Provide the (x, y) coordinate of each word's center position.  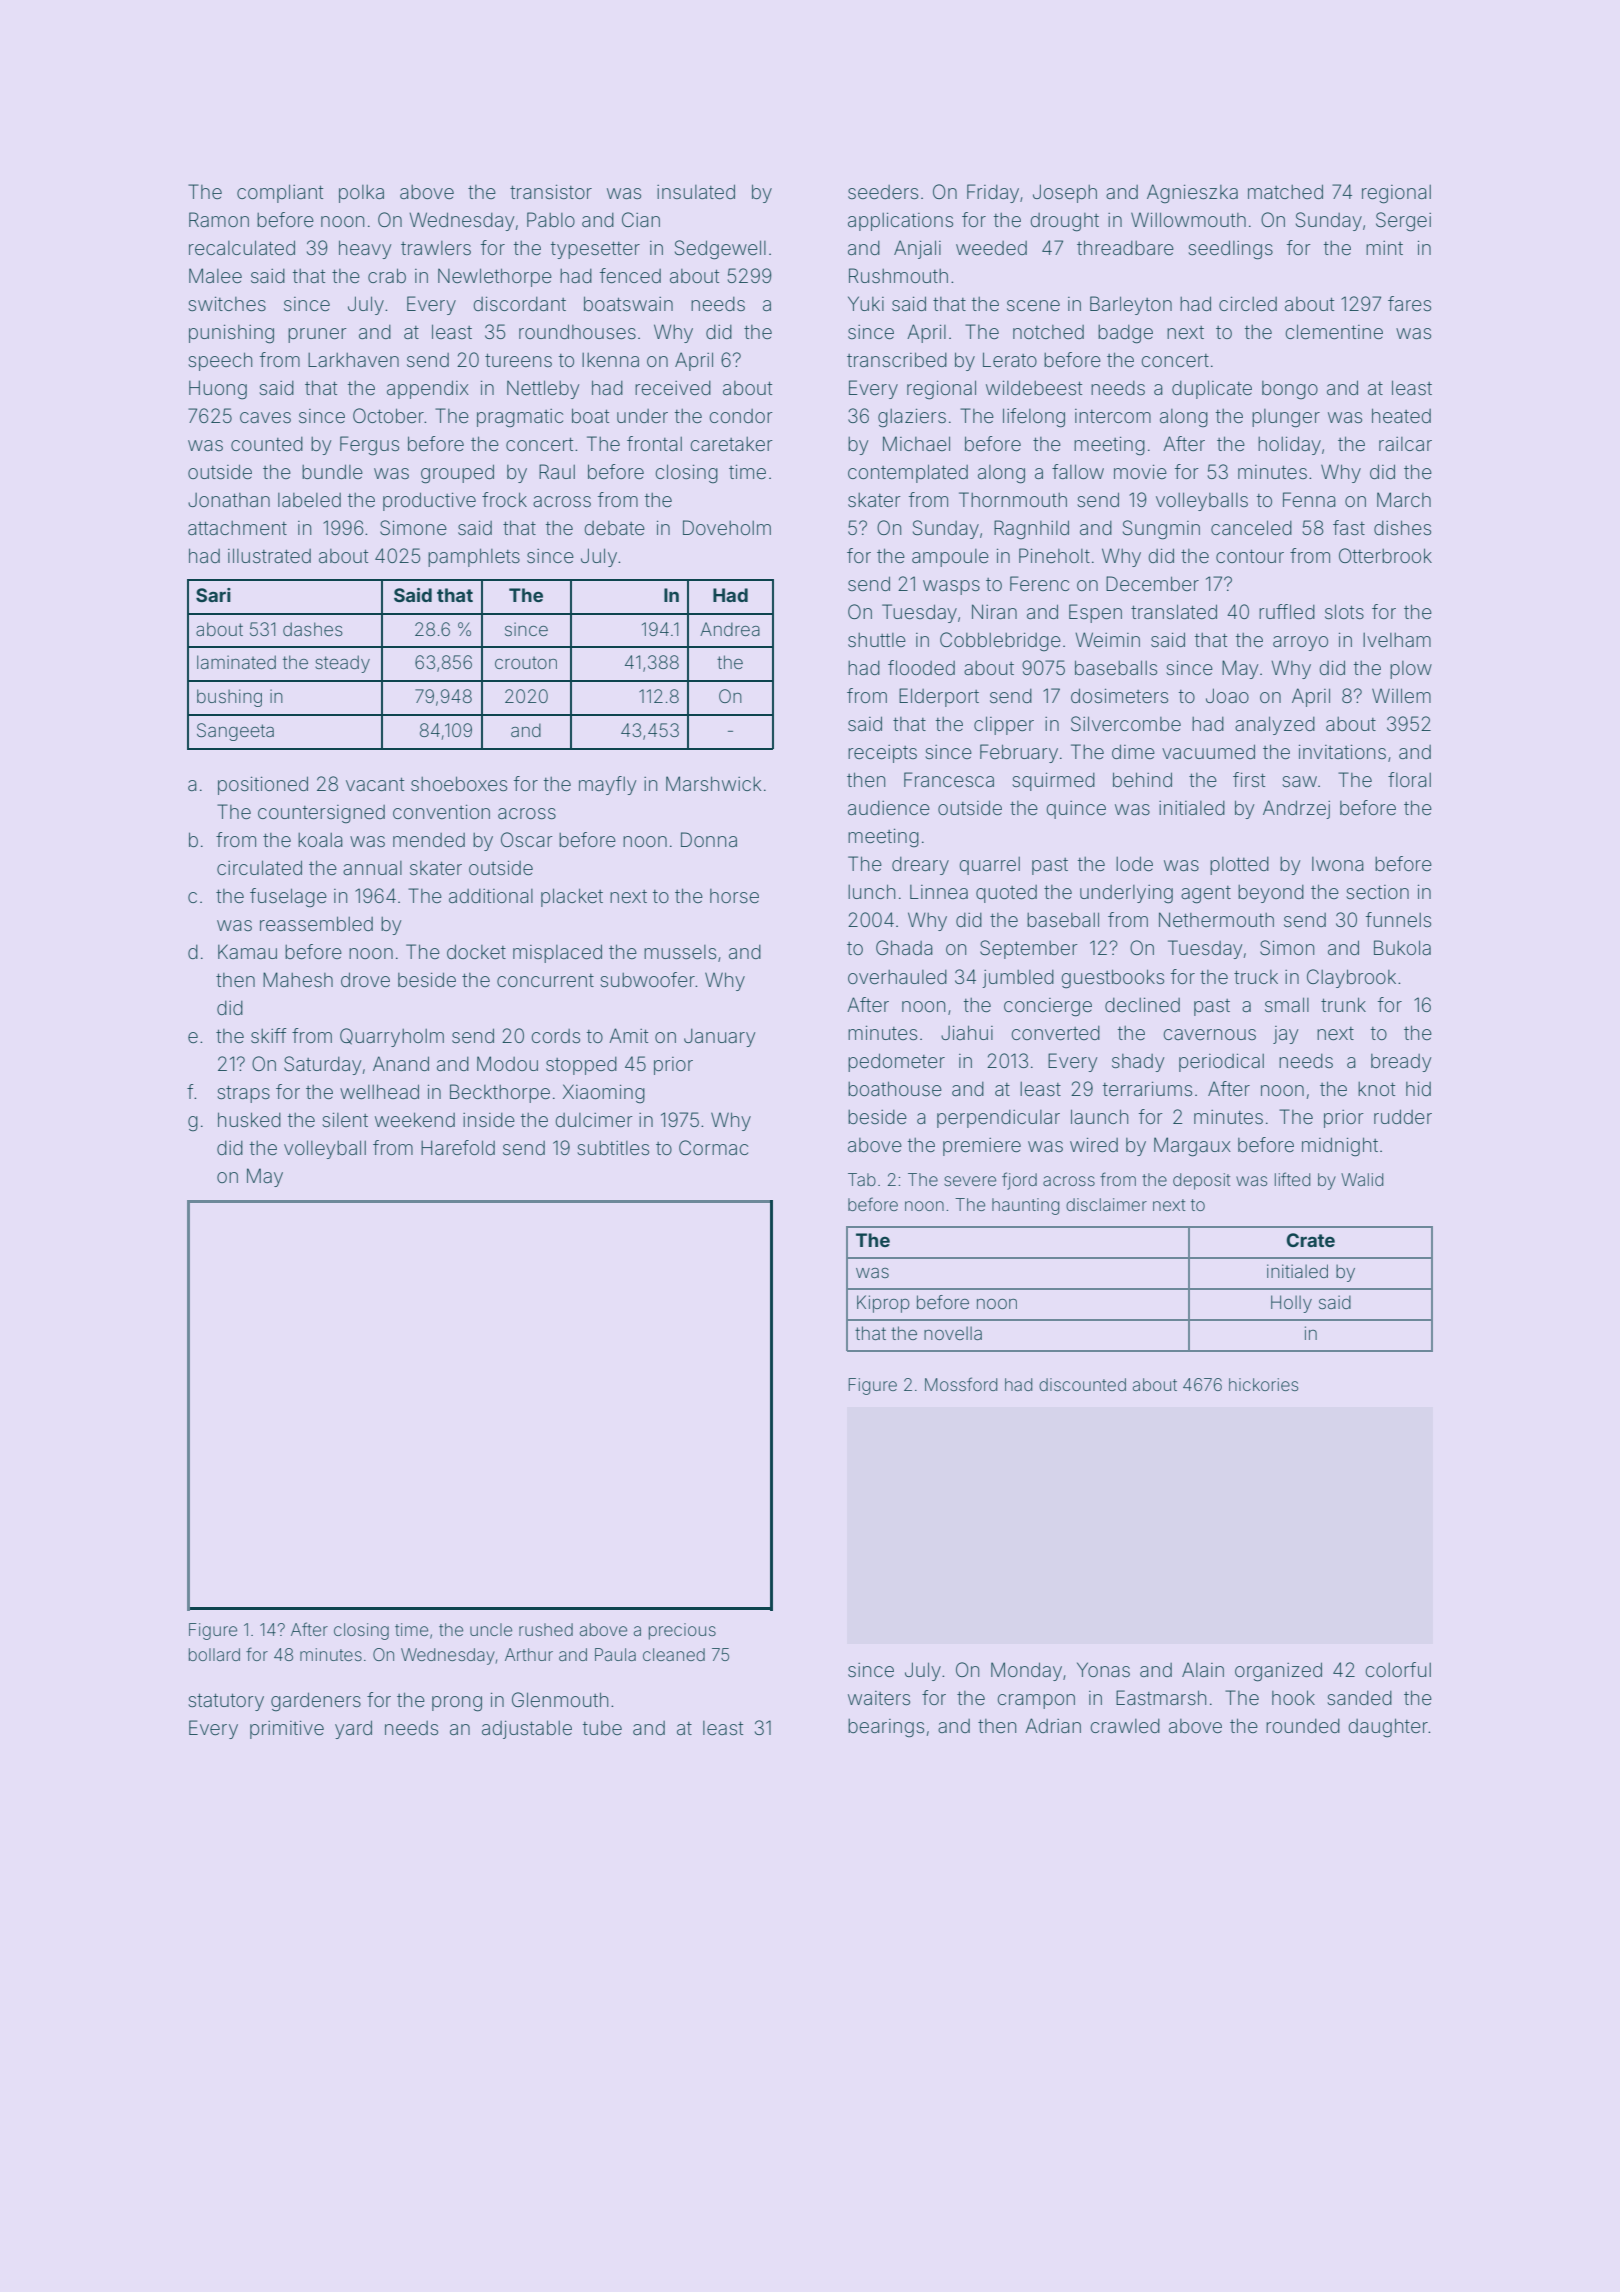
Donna (709, 839)
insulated (696, 191)
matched (1285, 191)
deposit (1202, 1181)
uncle (491, 1629)
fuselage (288, 898)
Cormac (713, 1147)
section (1377, 892)
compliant (280, 193)
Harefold (458, 1147)
